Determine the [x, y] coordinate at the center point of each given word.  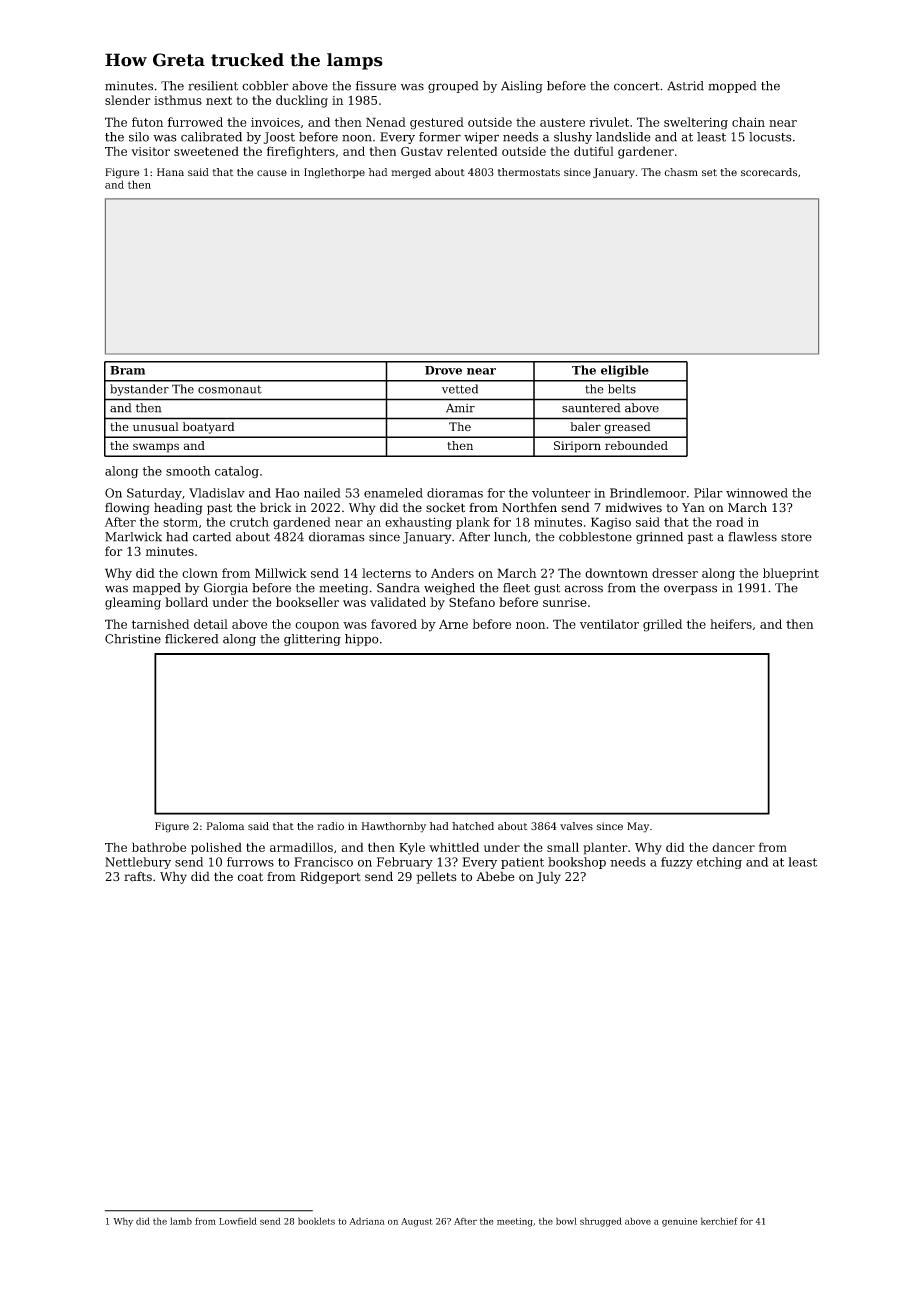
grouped [453, 87]
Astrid [685, 86]
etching [719, 863]
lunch [510, 537]
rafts [138, 876]
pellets [436, 877]
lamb [181, 1221]
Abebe [495, 876]
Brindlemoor [648, 493]
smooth [188, 471]
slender [128, 100]
